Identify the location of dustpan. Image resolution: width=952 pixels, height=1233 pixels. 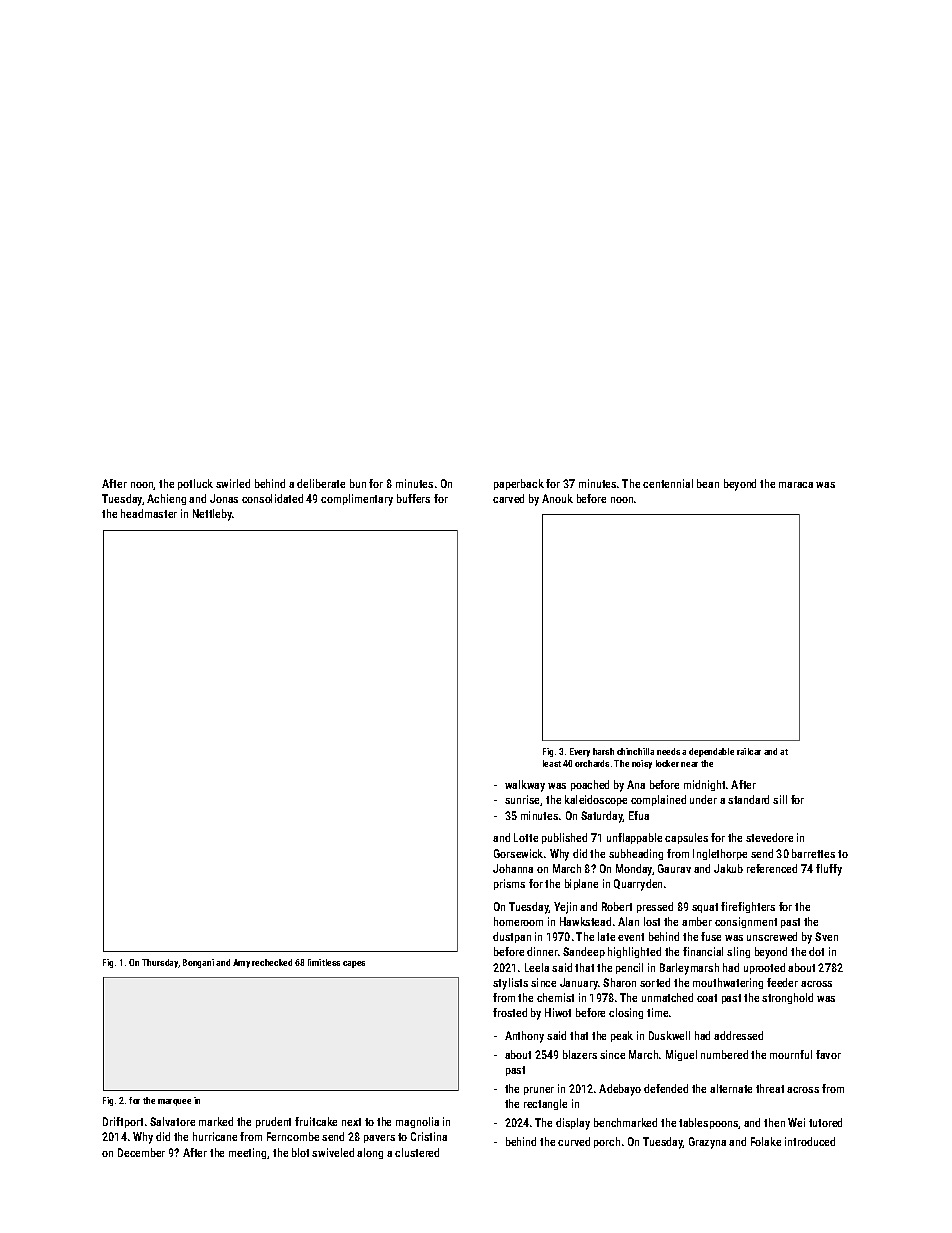
(512, 937).
